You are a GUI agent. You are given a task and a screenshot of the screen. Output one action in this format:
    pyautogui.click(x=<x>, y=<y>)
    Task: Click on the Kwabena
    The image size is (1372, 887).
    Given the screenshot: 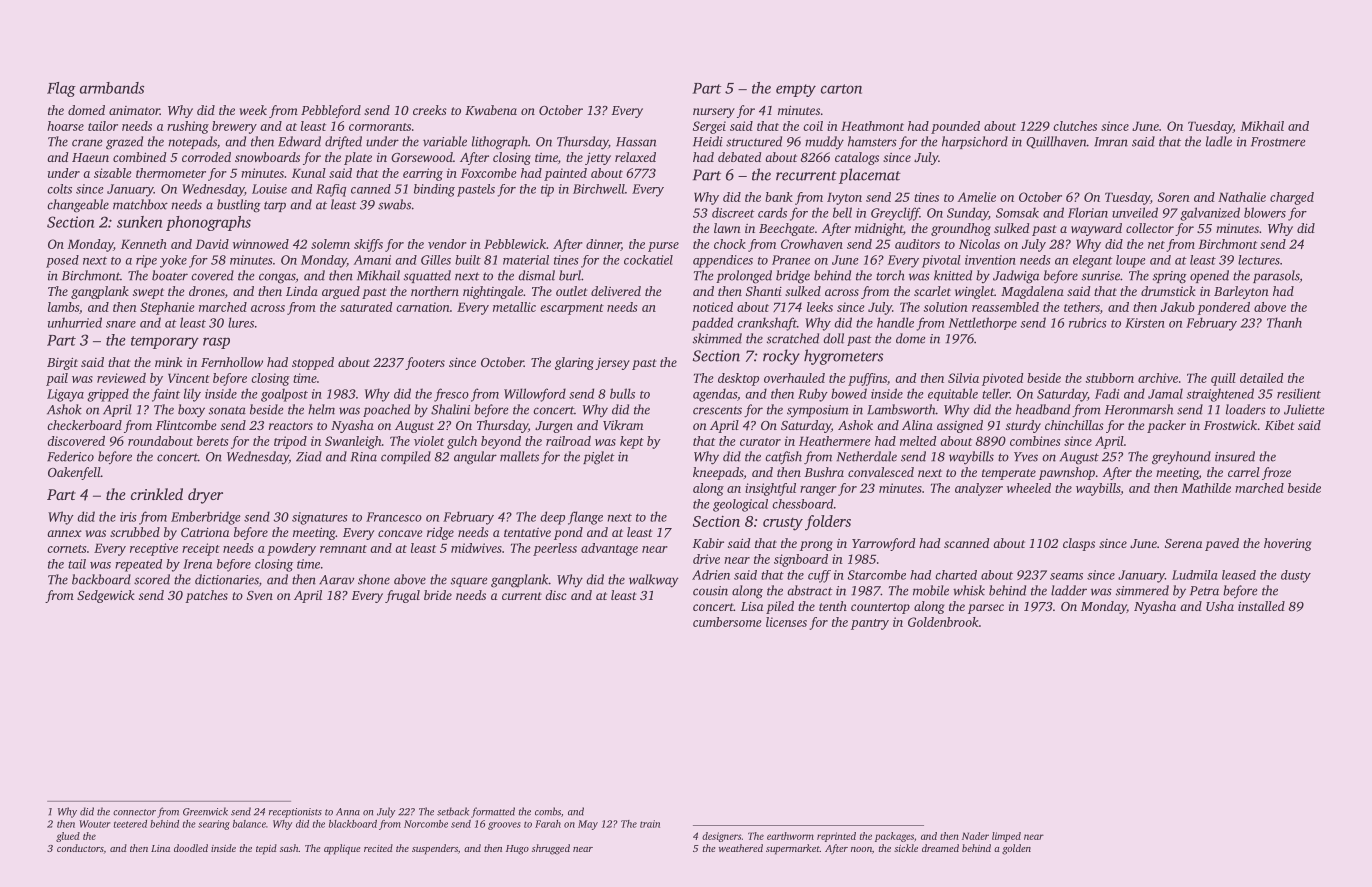 What is the action you would take?
    pyautogui.click(x=491, y=110)
